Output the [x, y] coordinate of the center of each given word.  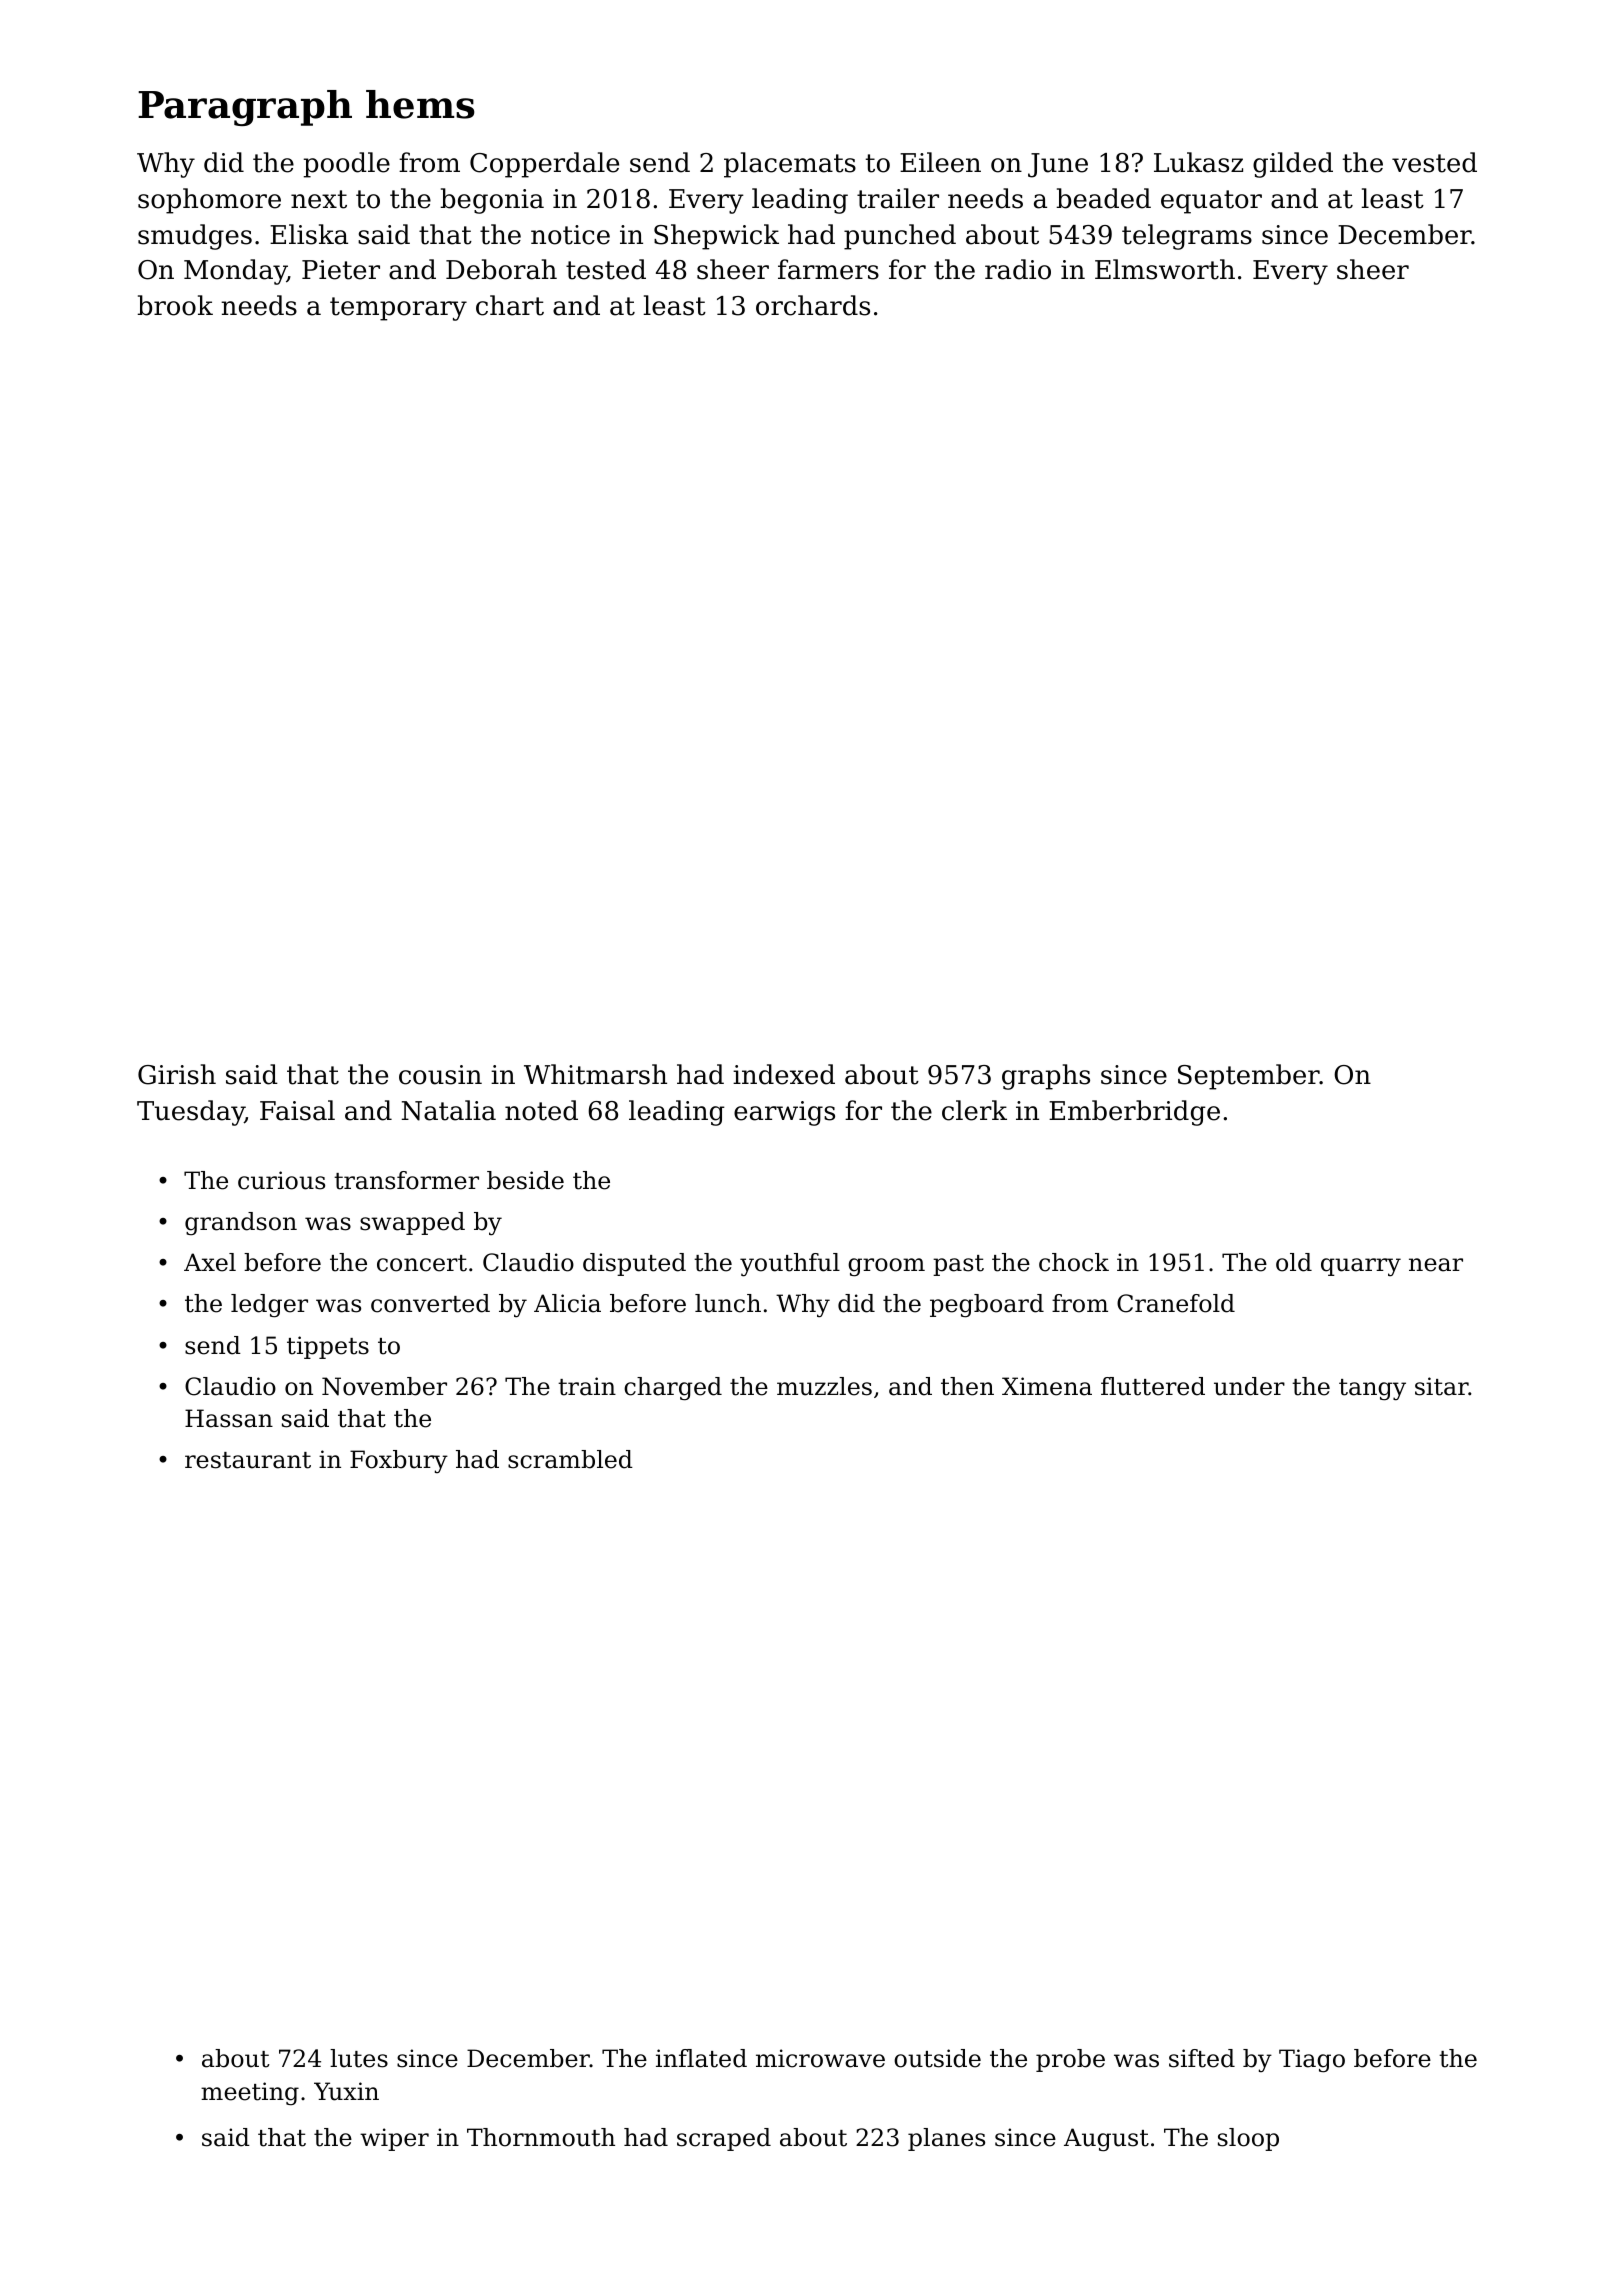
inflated [701, 2058]
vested [1434, 162]
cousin [440, 1075]
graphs [1046, 1077]
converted [430, 1303]
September [1249, 1077]
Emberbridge [1134, 1113]
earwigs [784, 1113]
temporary [398, 309]
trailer [898, 198]
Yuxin [346, 2091]
